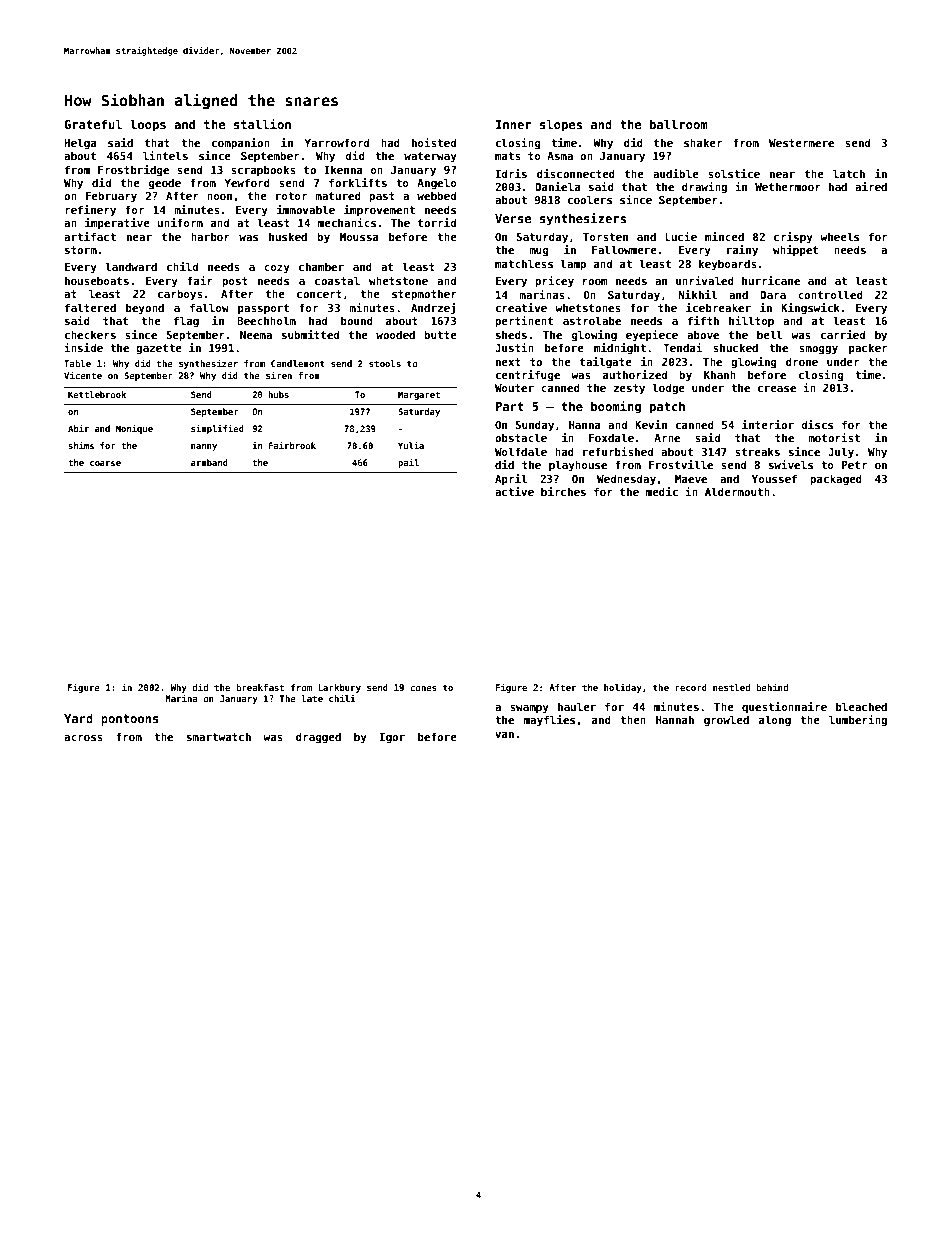 The height and width of the page is (1233, 952). I want to click on across, so click(83, 738).
